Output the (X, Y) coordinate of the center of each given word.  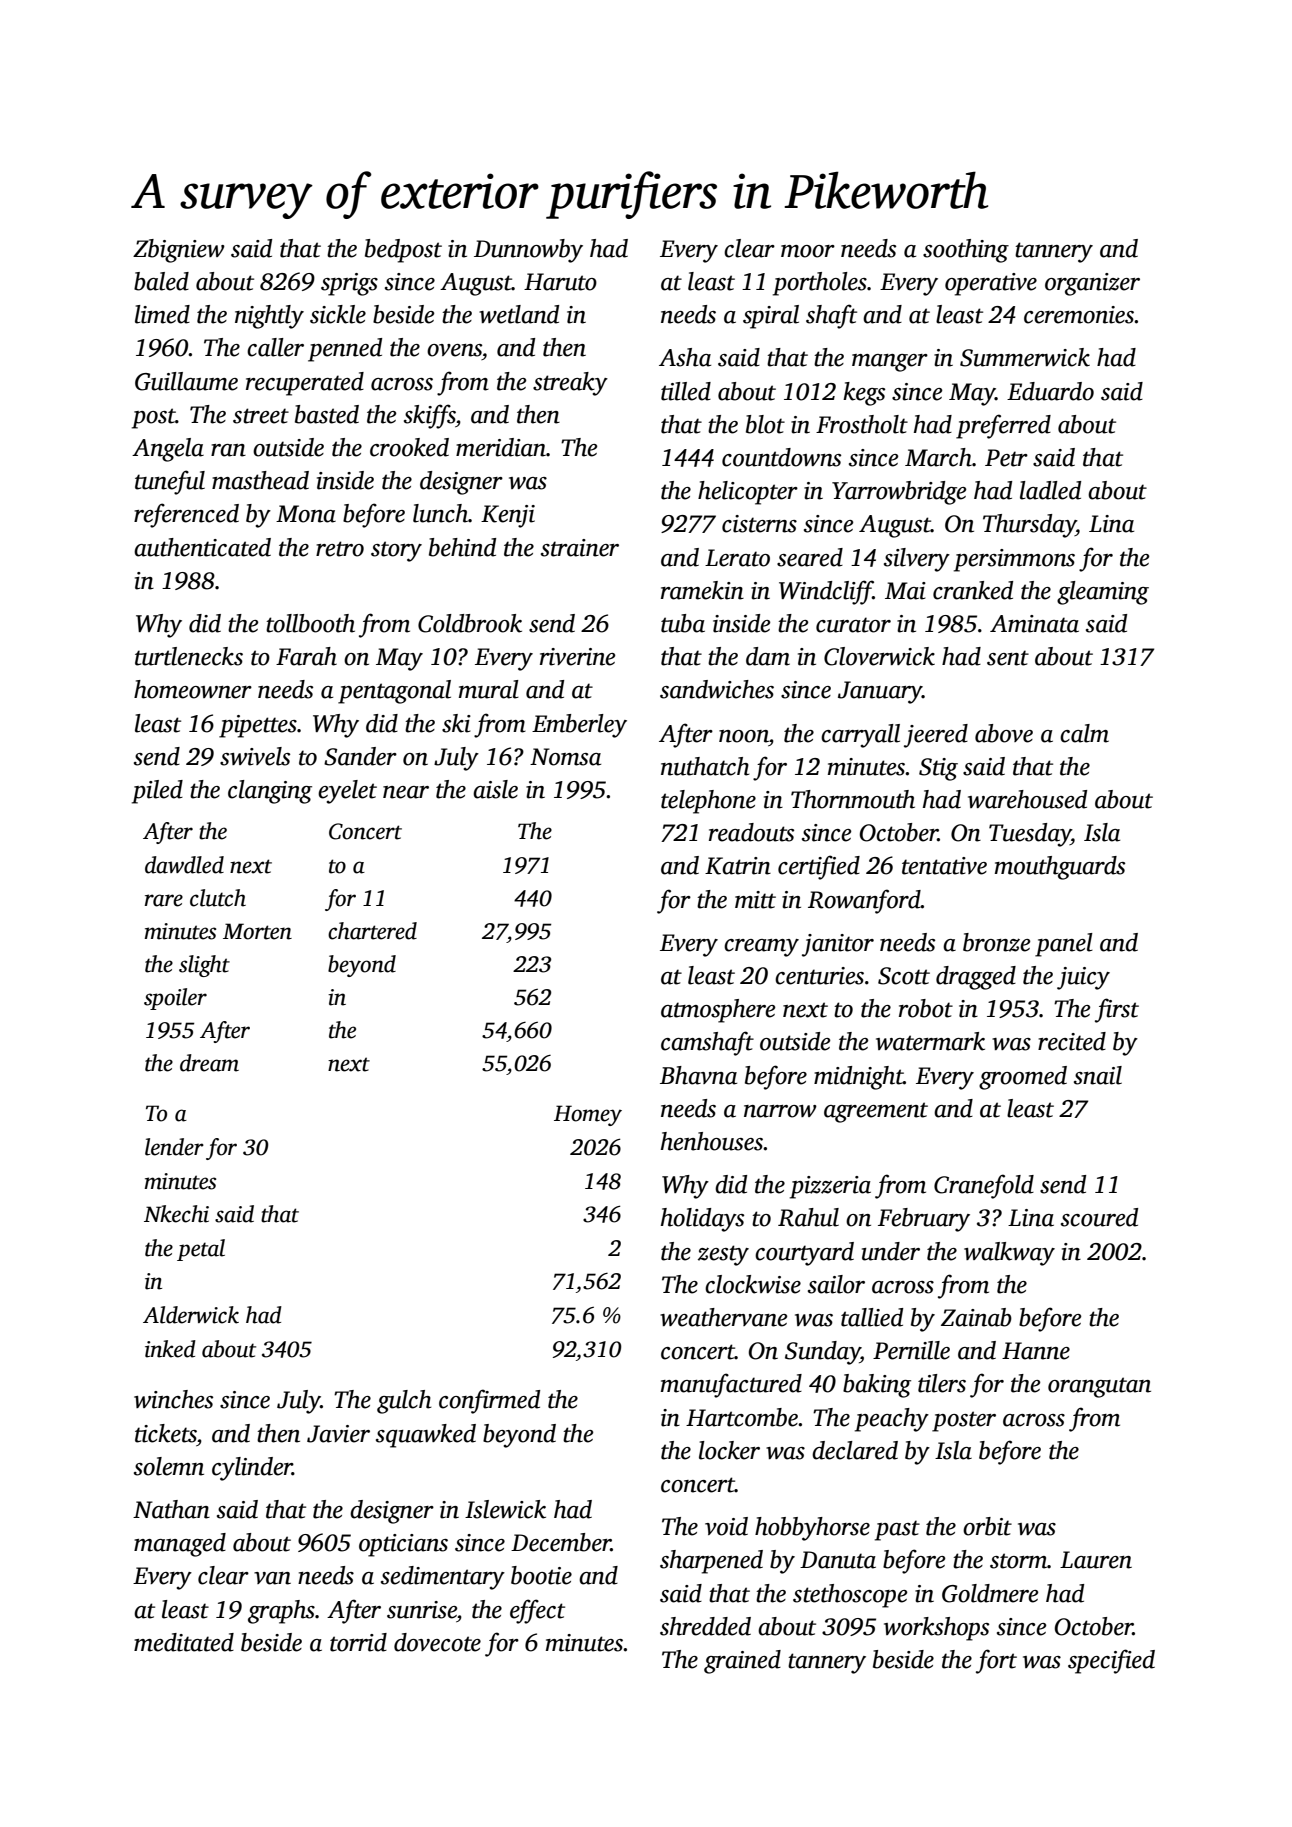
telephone (708, 802)
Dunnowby (528, 251)
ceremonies (1079, 315)
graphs (281, 1612)
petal (201, 1250)
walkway (1009, 1254)
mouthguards (1060, 868)
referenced (186, 515)
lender (174, 1147)
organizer (1092, 284)
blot (765, 424)
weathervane (723, 1317)
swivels (255, 756)
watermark (930, 1041)
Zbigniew (179, 251)
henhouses (712, 1141)
